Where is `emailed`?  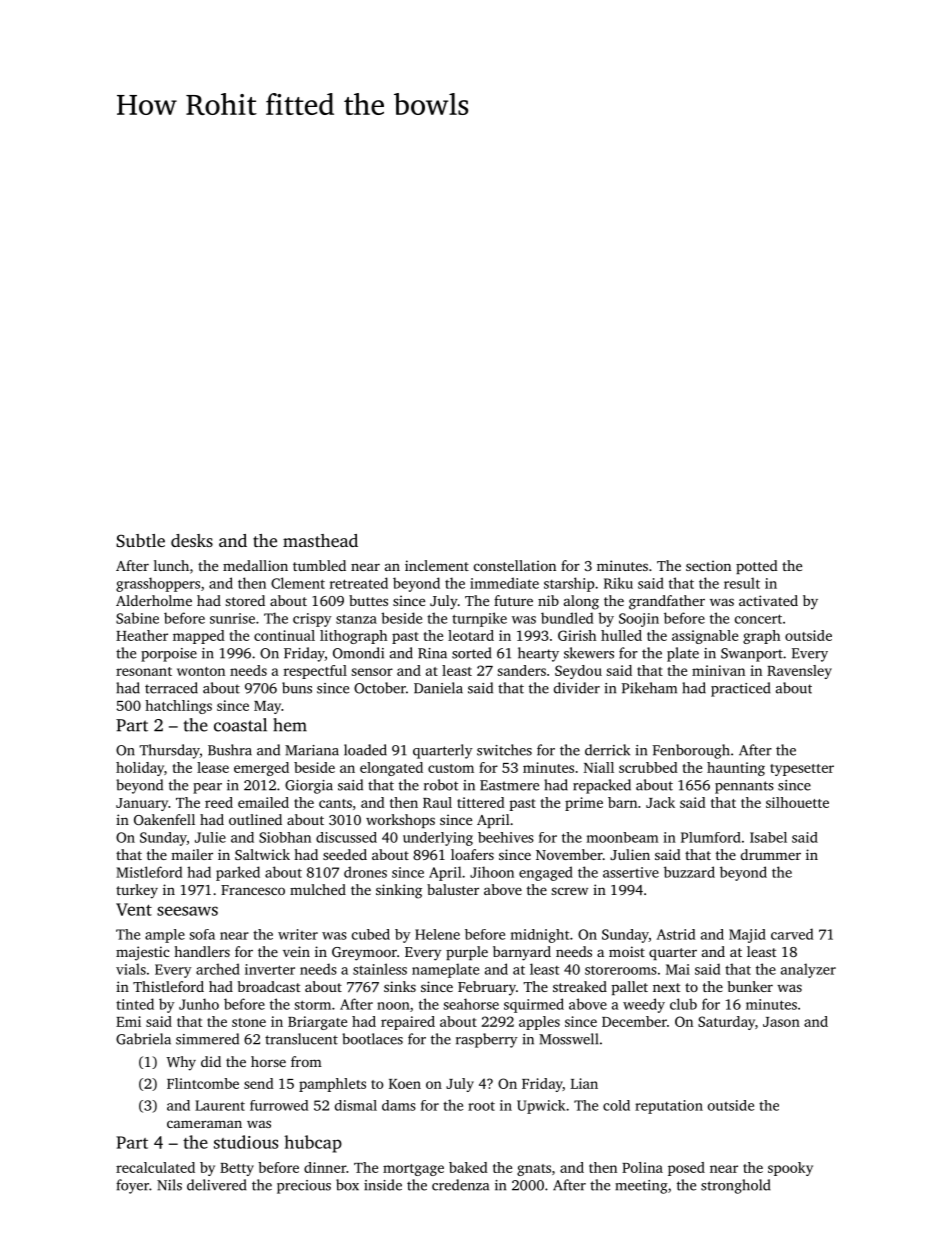 emailed is located at coordinates (263, 802).
